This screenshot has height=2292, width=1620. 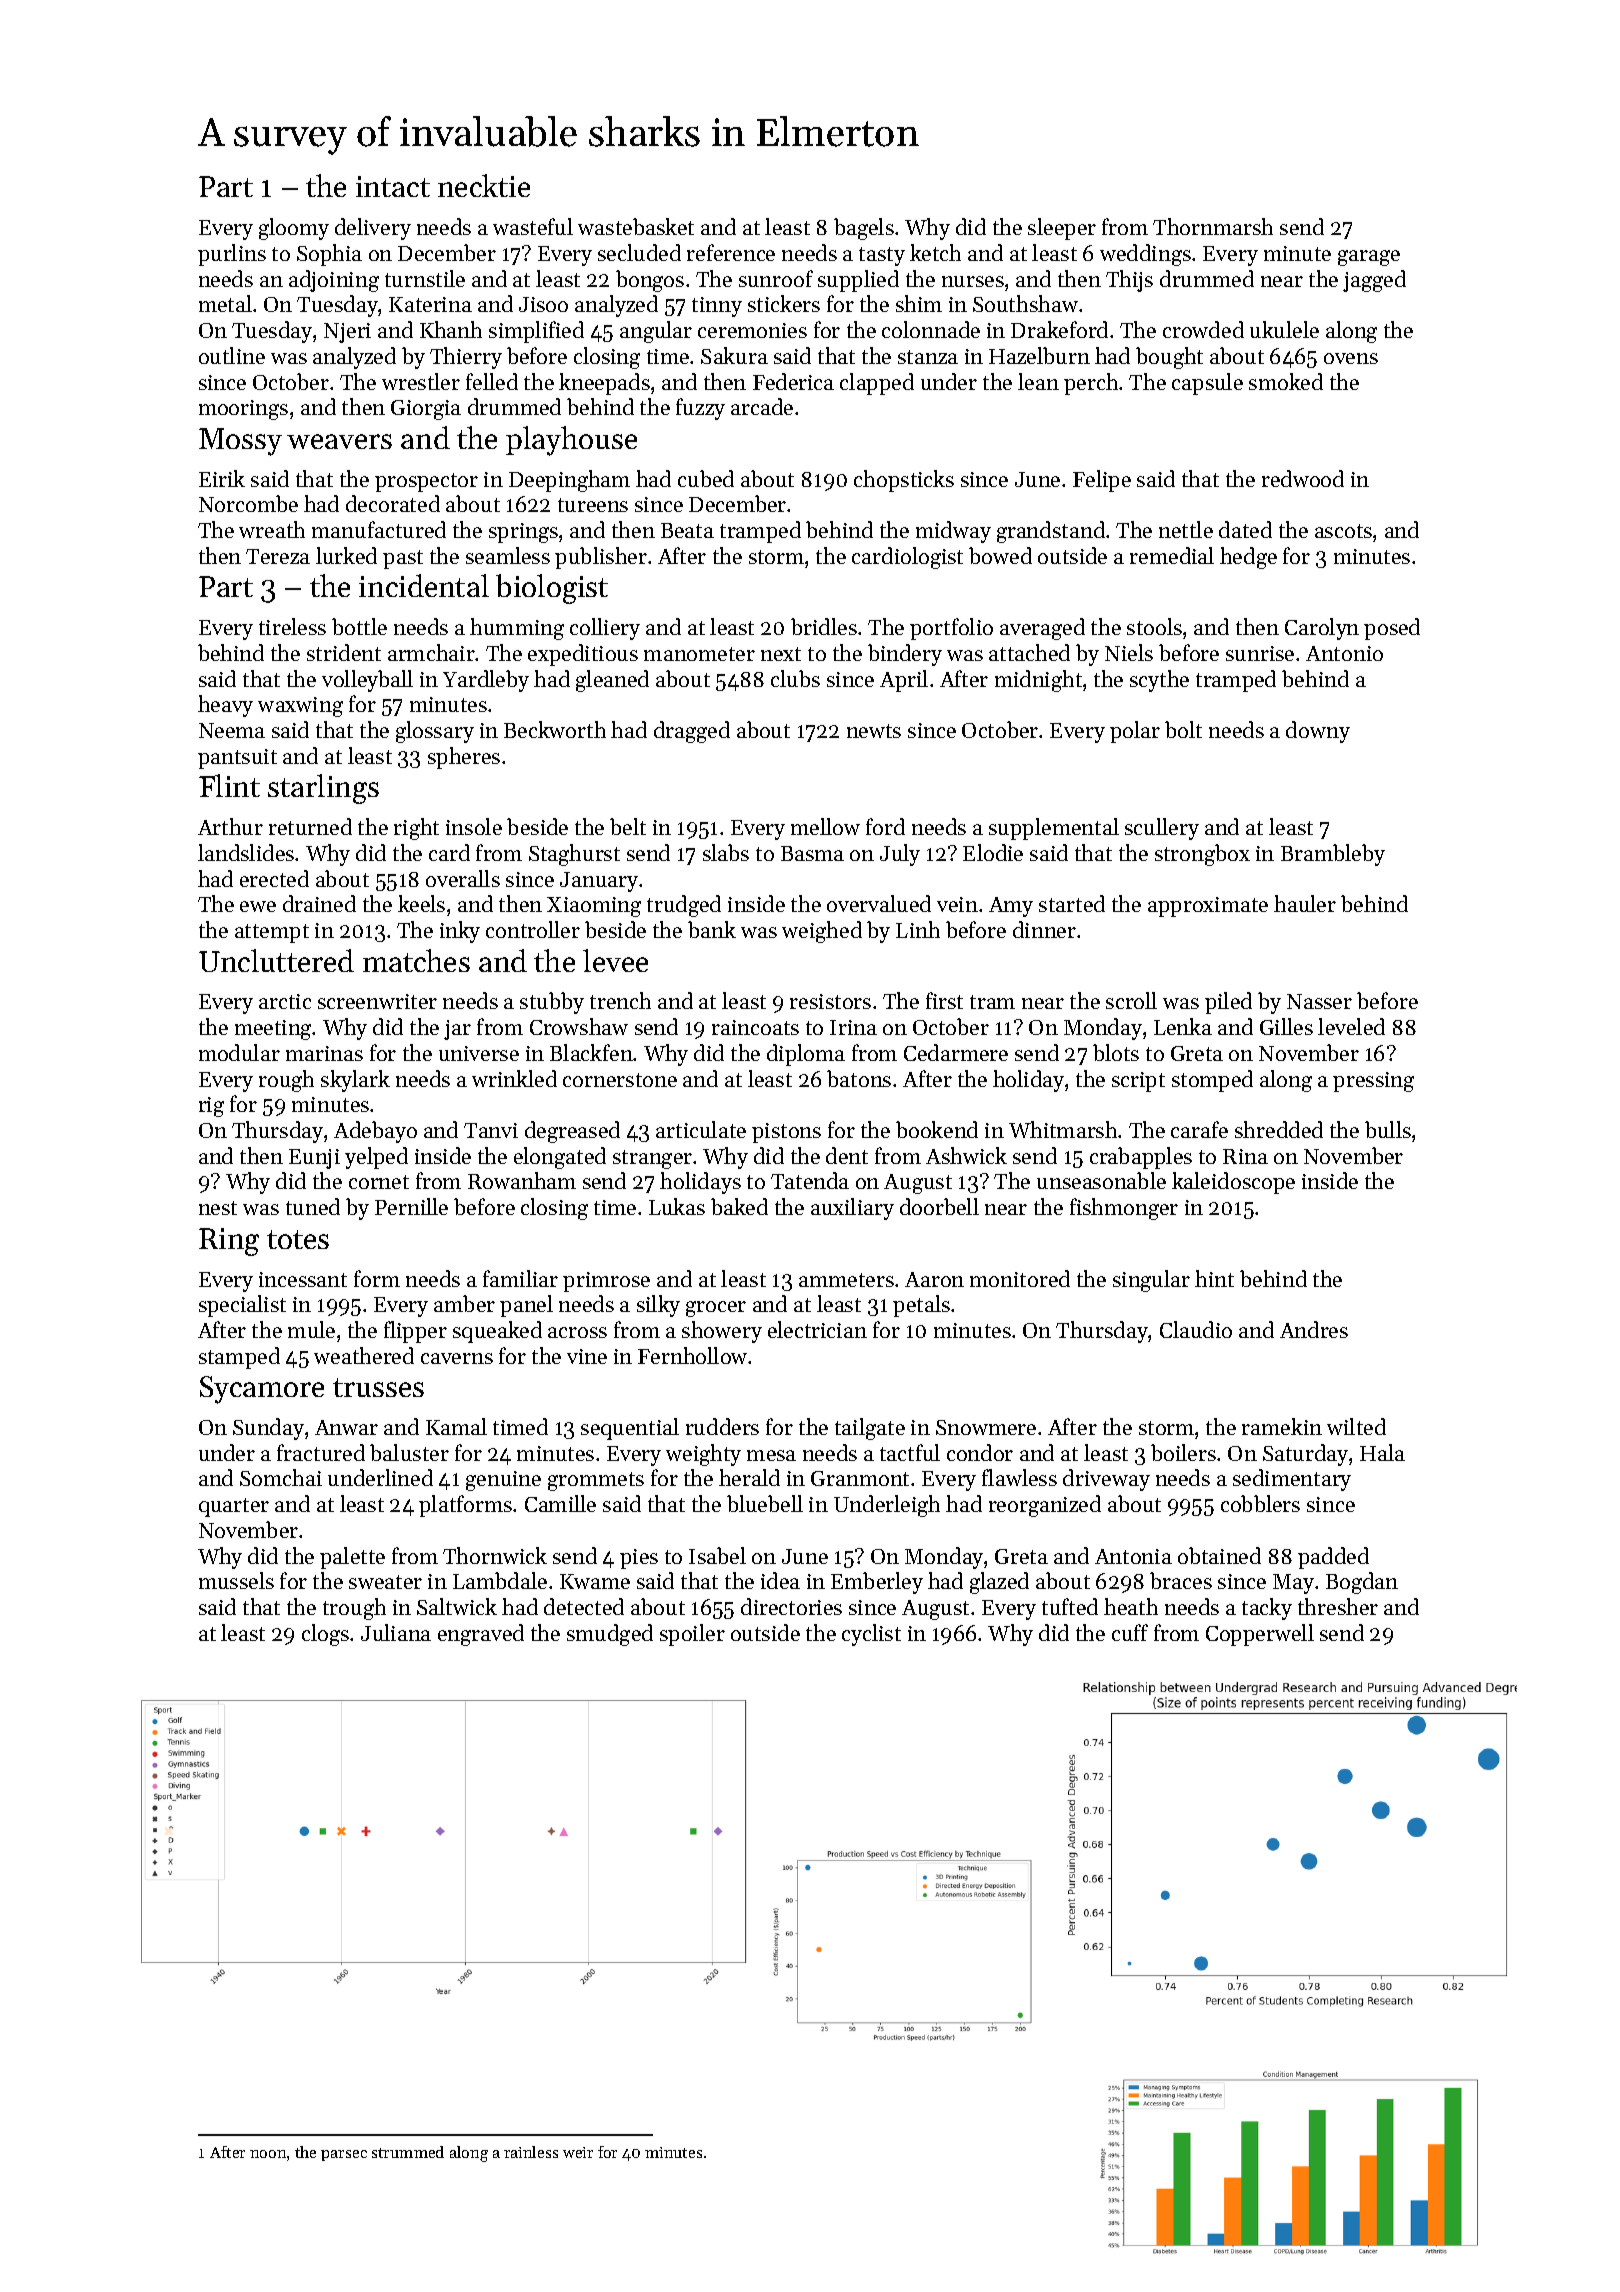 What do you see at coordinates (411, 1206) in the screenshot?
I see `Pernille` at bounding box center [411, 1206].
